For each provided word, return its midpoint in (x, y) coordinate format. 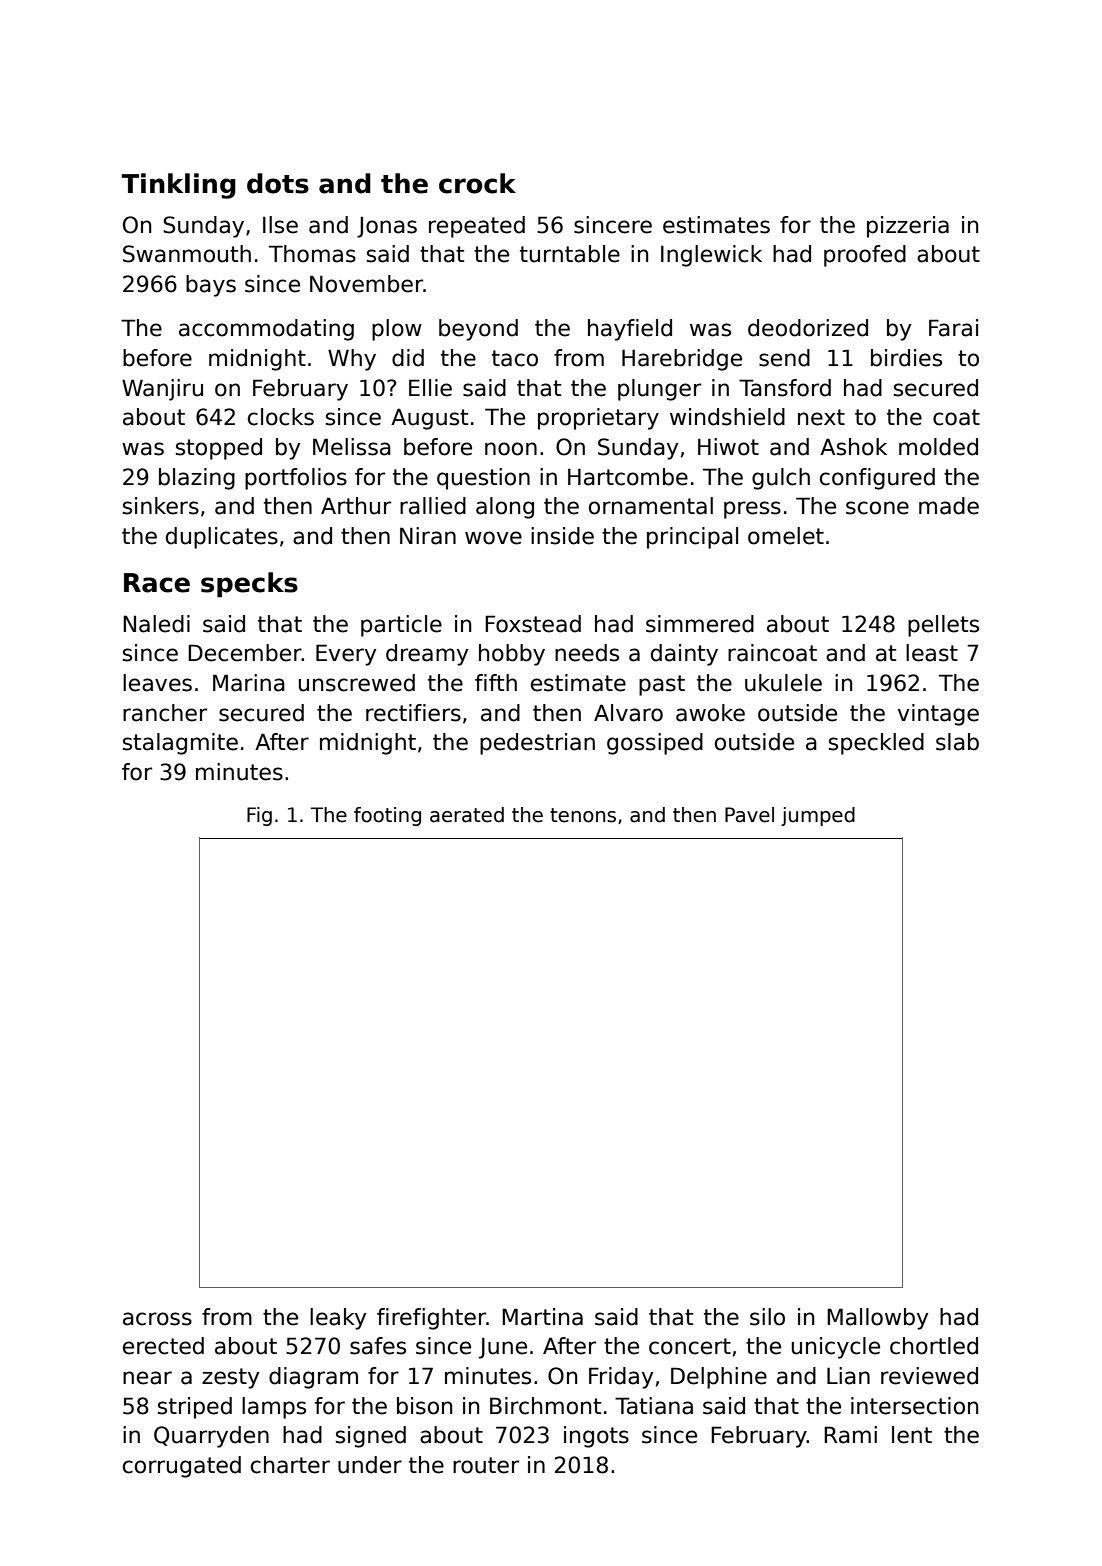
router (486, 1465)
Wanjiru (162, 390)
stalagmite (180, 744)
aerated (467, 815)
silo (767, 1317)
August (429, 419)
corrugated (182, 1467)
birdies (906, 358)
